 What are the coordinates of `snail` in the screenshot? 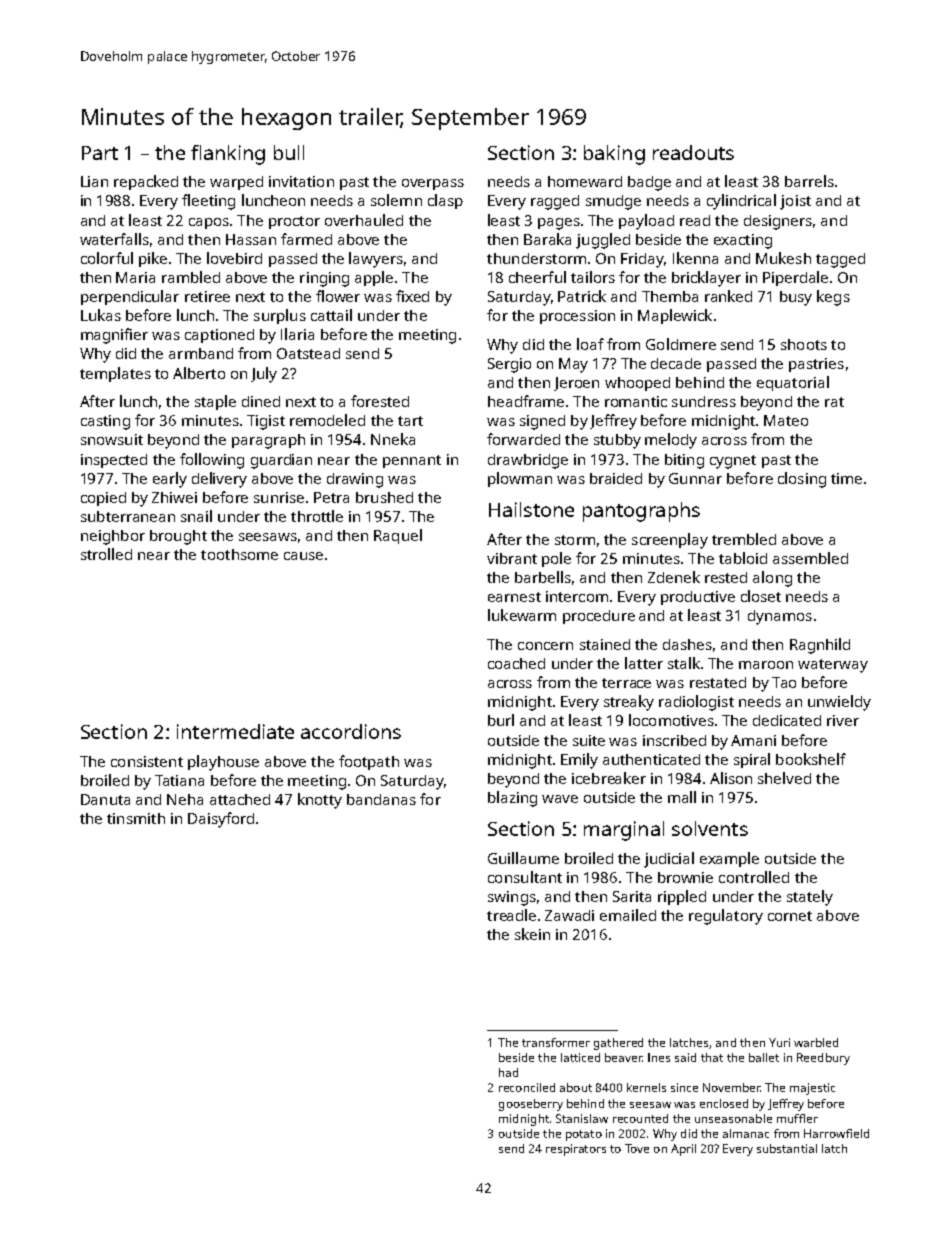 It's located at (196, 516).
